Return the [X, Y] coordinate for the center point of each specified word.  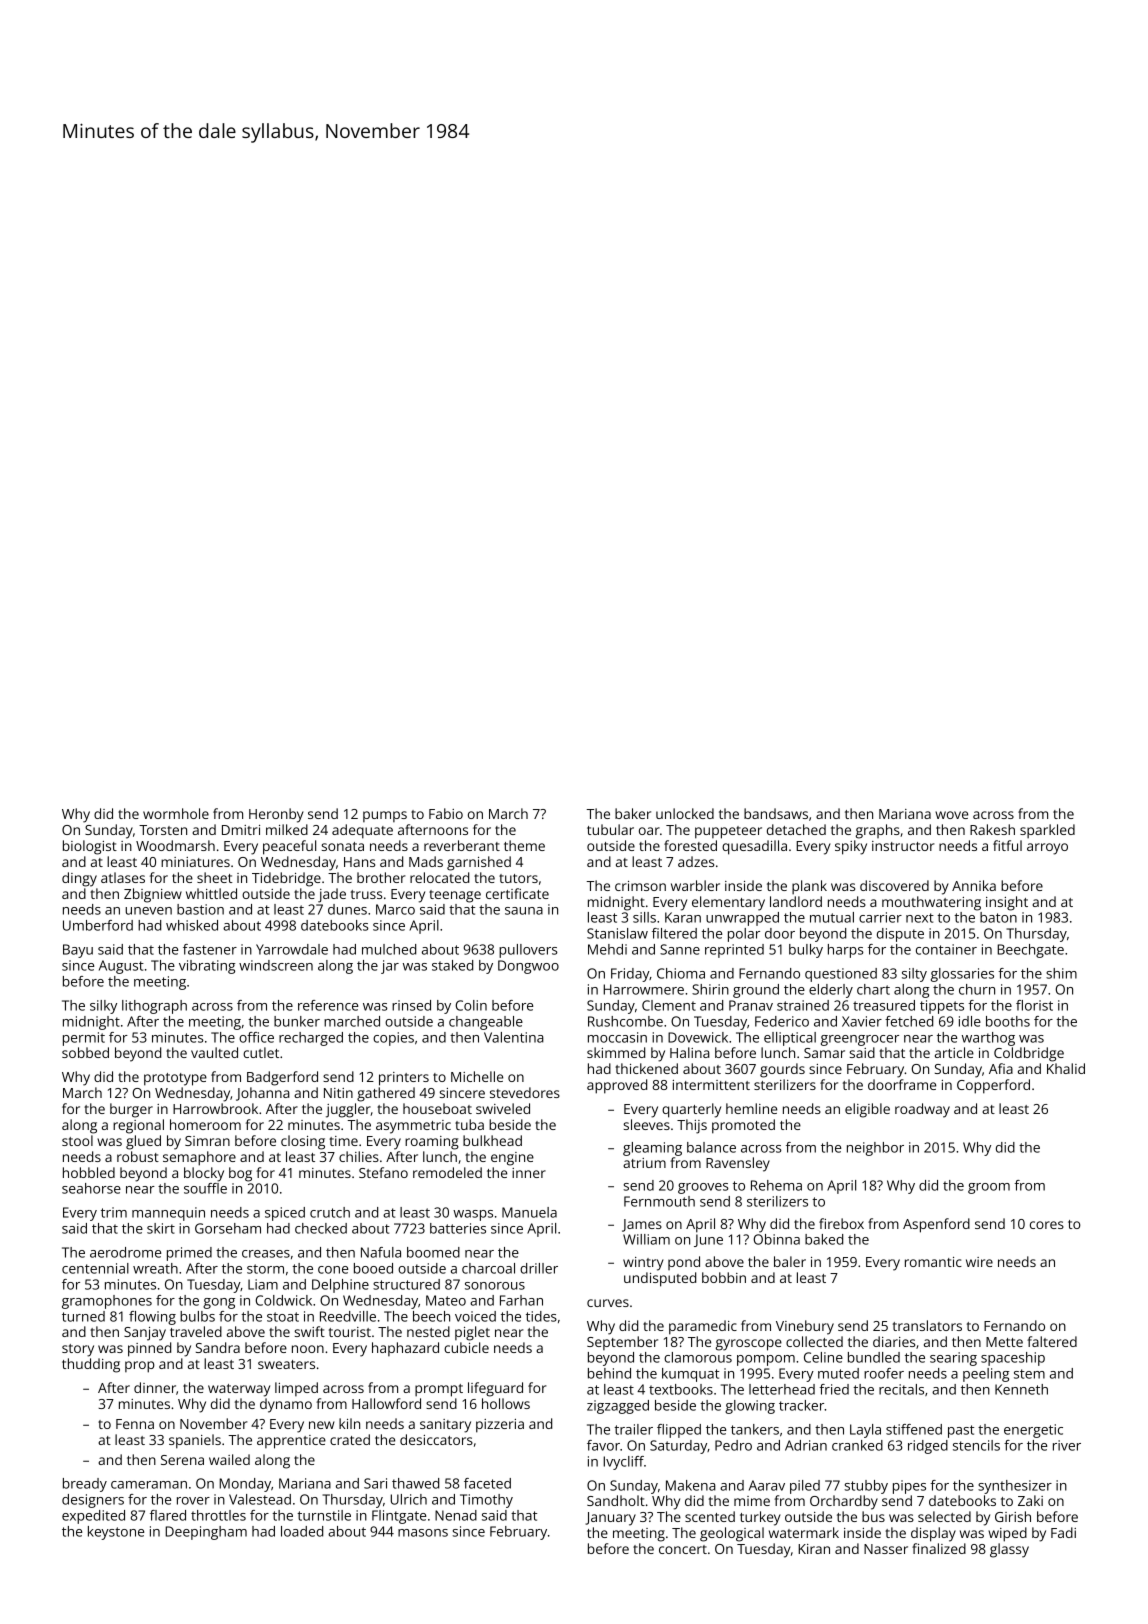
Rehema [776, 1185]
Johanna [263, 1094]
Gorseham [228, 1228]
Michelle [477, 1076]
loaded [302, 1531]
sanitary [445, 1426]
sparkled [1047, 831]
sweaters [286, 1364]
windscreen [276, 965]
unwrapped [742, 919]
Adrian [806, 1445]
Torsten [163, 830]
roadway [922, 1110]
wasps [473, 1215]
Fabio [446, 813]
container [946, 949]
